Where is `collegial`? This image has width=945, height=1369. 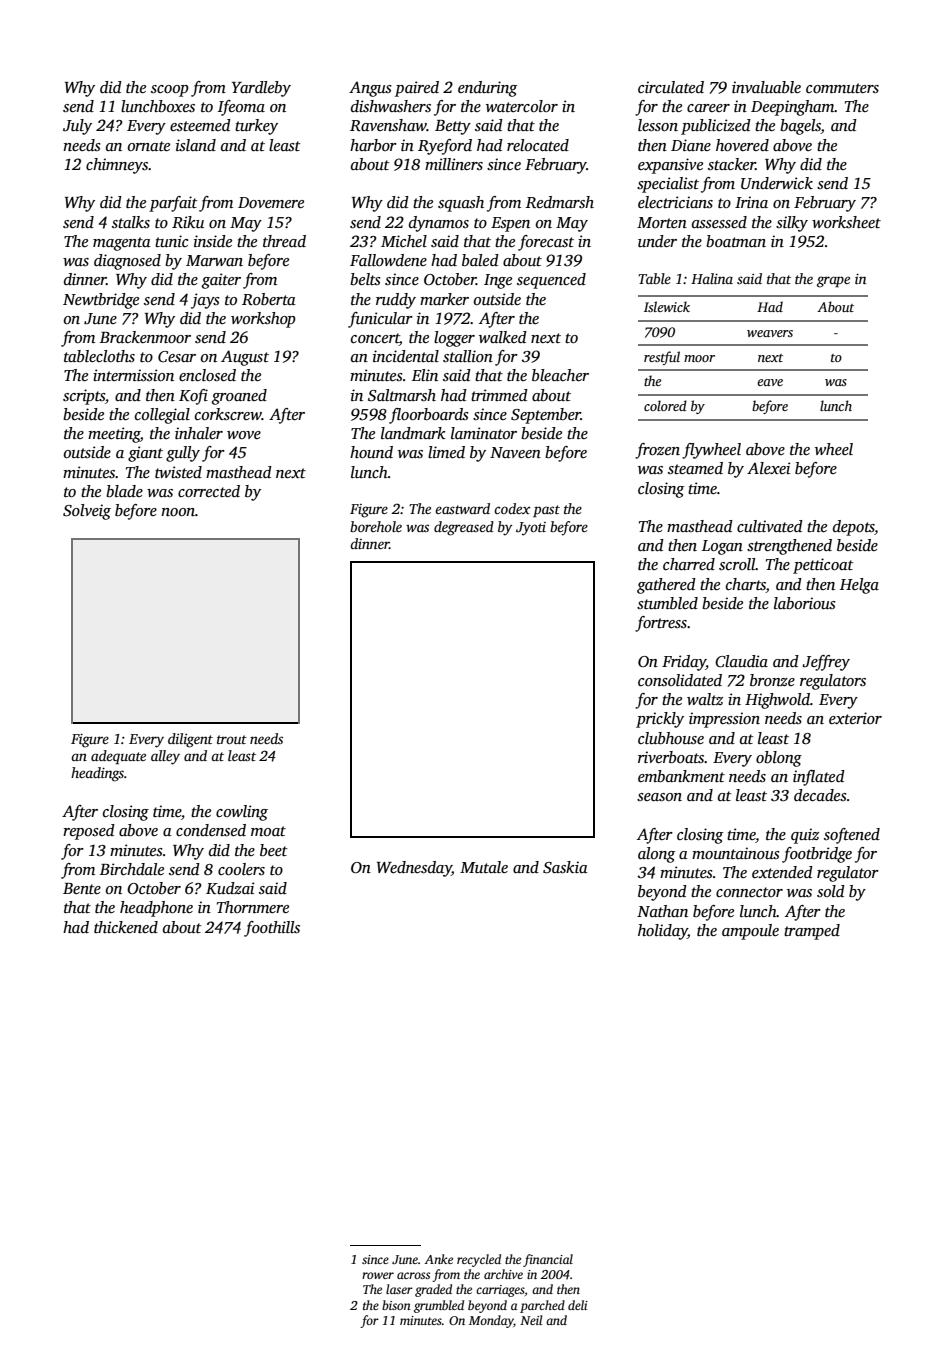
collegial is located at coordinates (162, 416).
